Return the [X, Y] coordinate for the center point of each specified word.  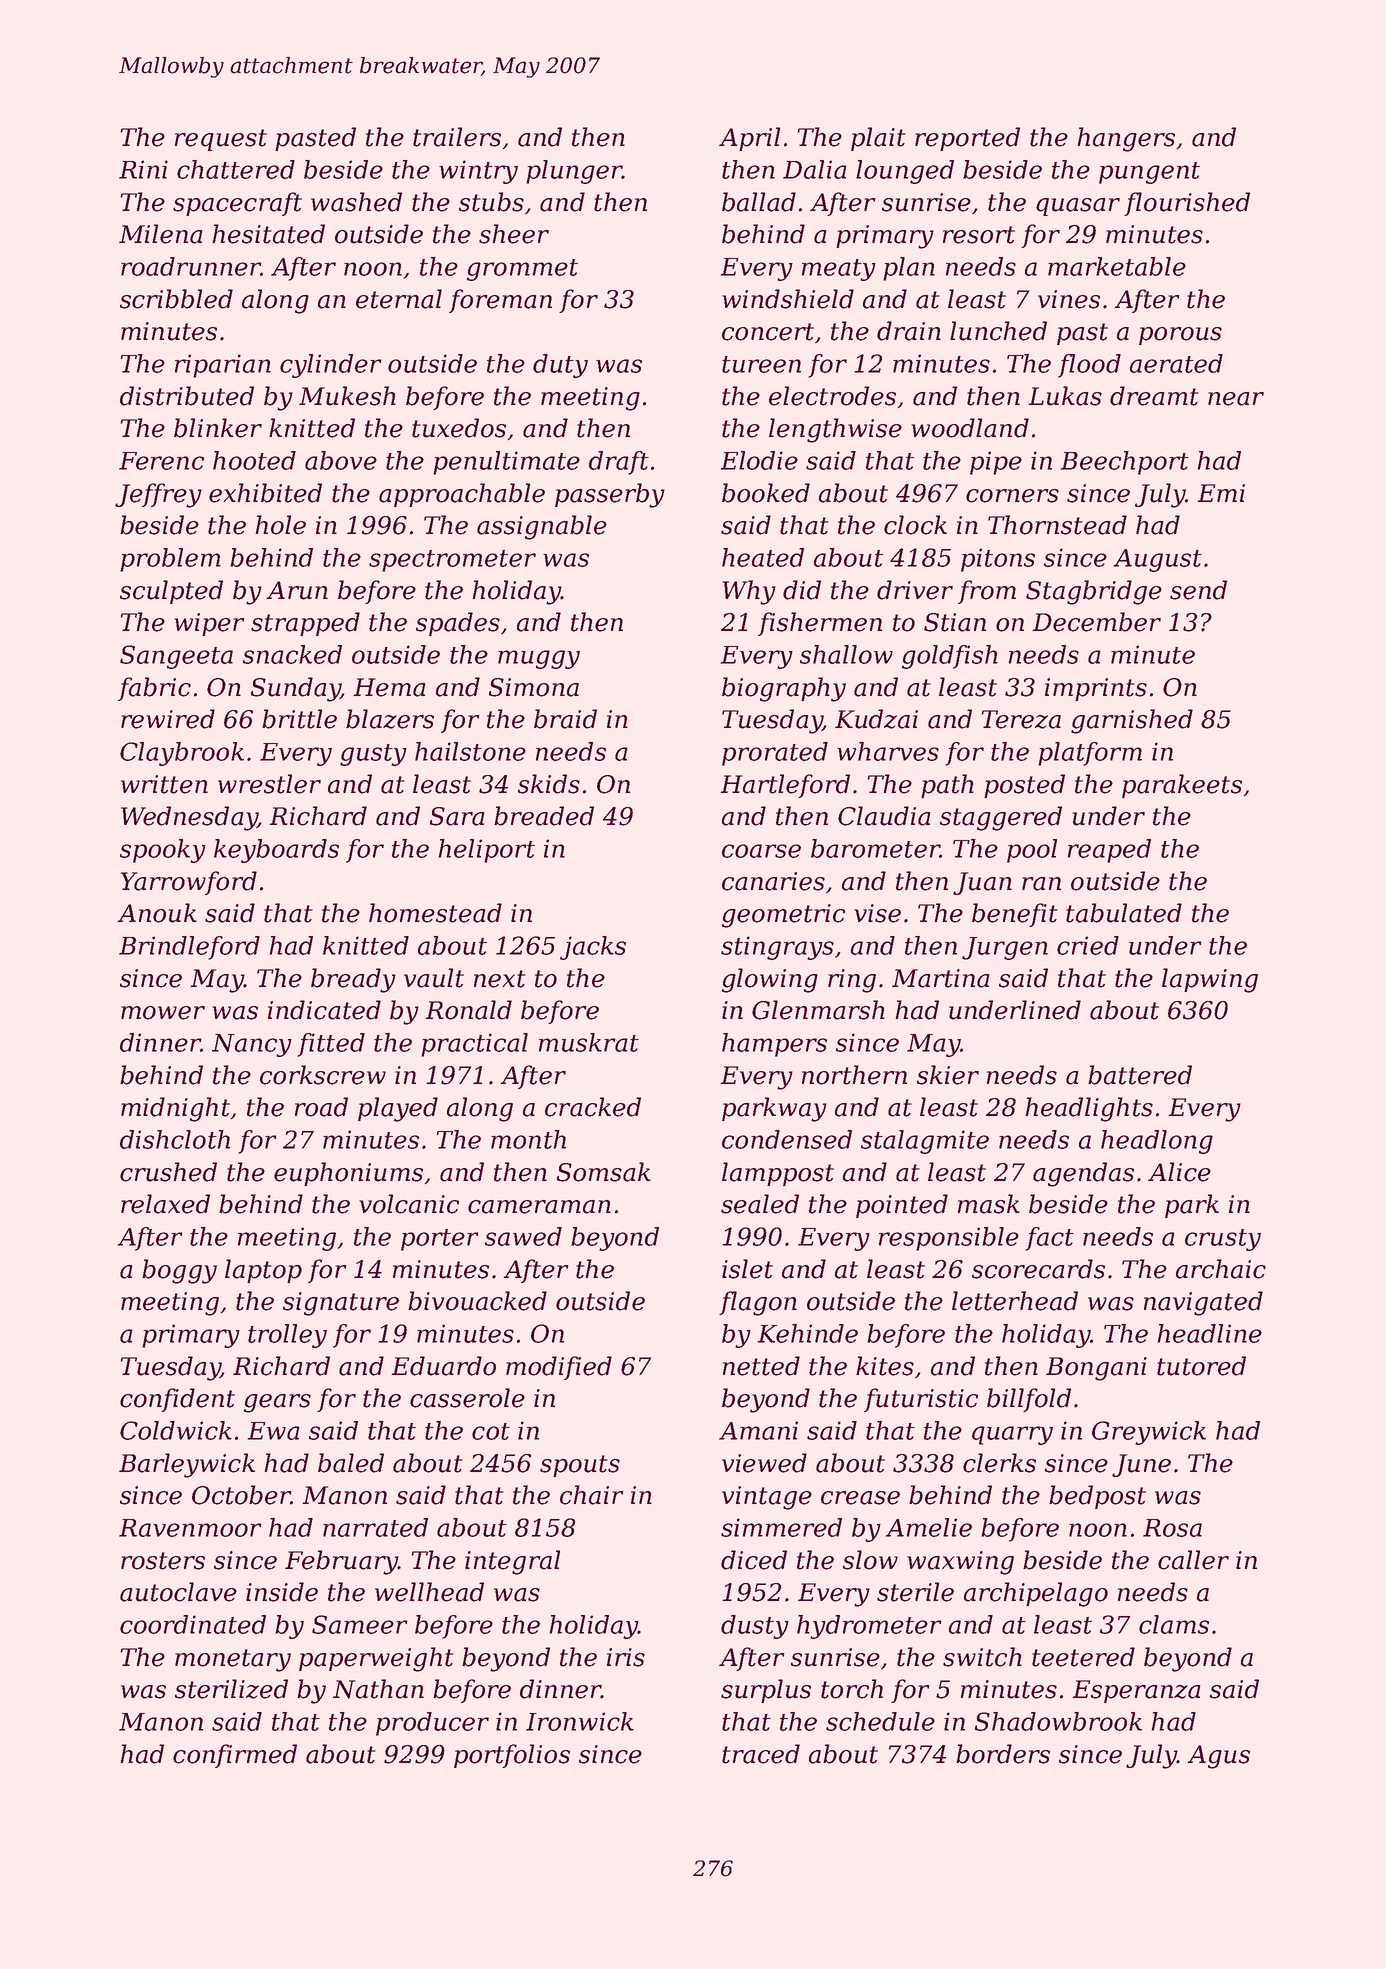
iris [626, 1657]
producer [432, 1724]
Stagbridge [1094, 592]
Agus [1218, 1757]
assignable [542, 527]
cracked [593, 1107]
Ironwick [580, 1721]
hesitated [269, 234]
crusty [1223, 1240]
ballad [759, 202]
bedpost [1097, 1497]
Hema [389, 687]
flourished [1187, 204]
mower [163, 1013]
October [241, 1495]
